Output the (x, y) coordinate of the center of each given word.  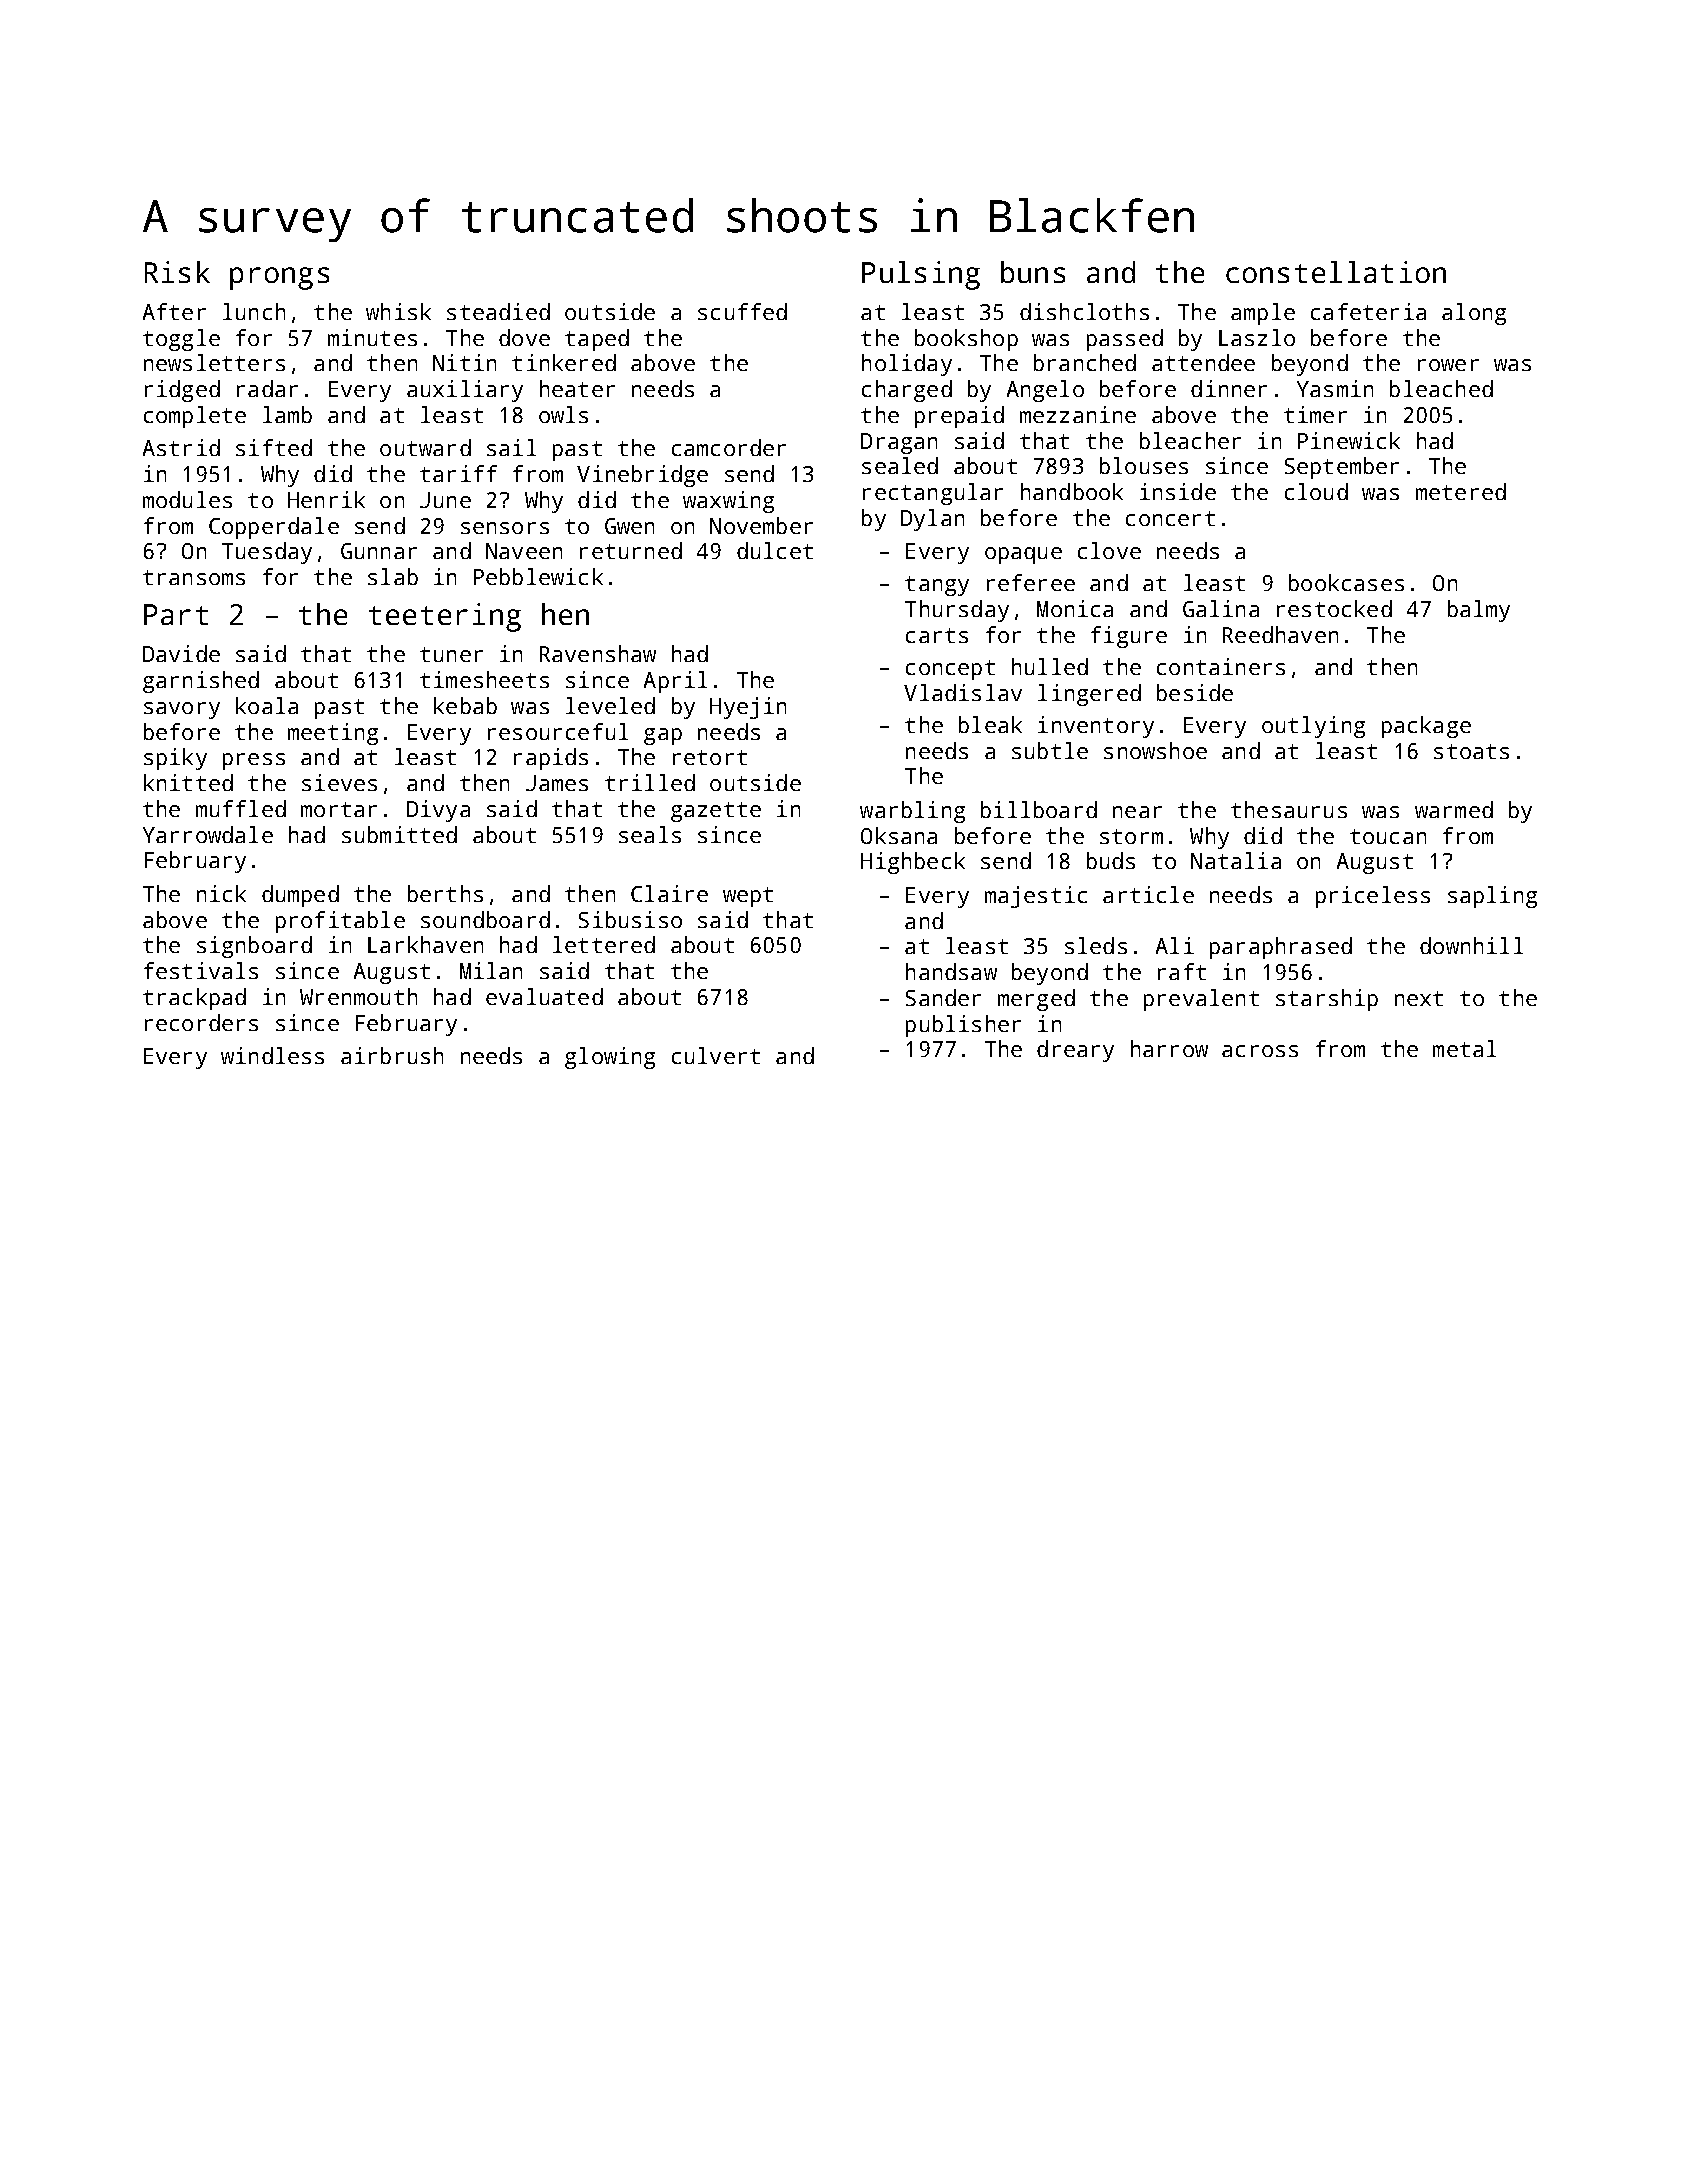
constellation (1336, 272)
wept (748, 897)
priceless (1373, 897)
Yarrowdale (208, 834)
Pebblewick (538, 576)
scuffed (742, 311)
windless (272, 1055)
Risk (177, 272)
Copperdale (274, 528)
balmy (1479, 611)
